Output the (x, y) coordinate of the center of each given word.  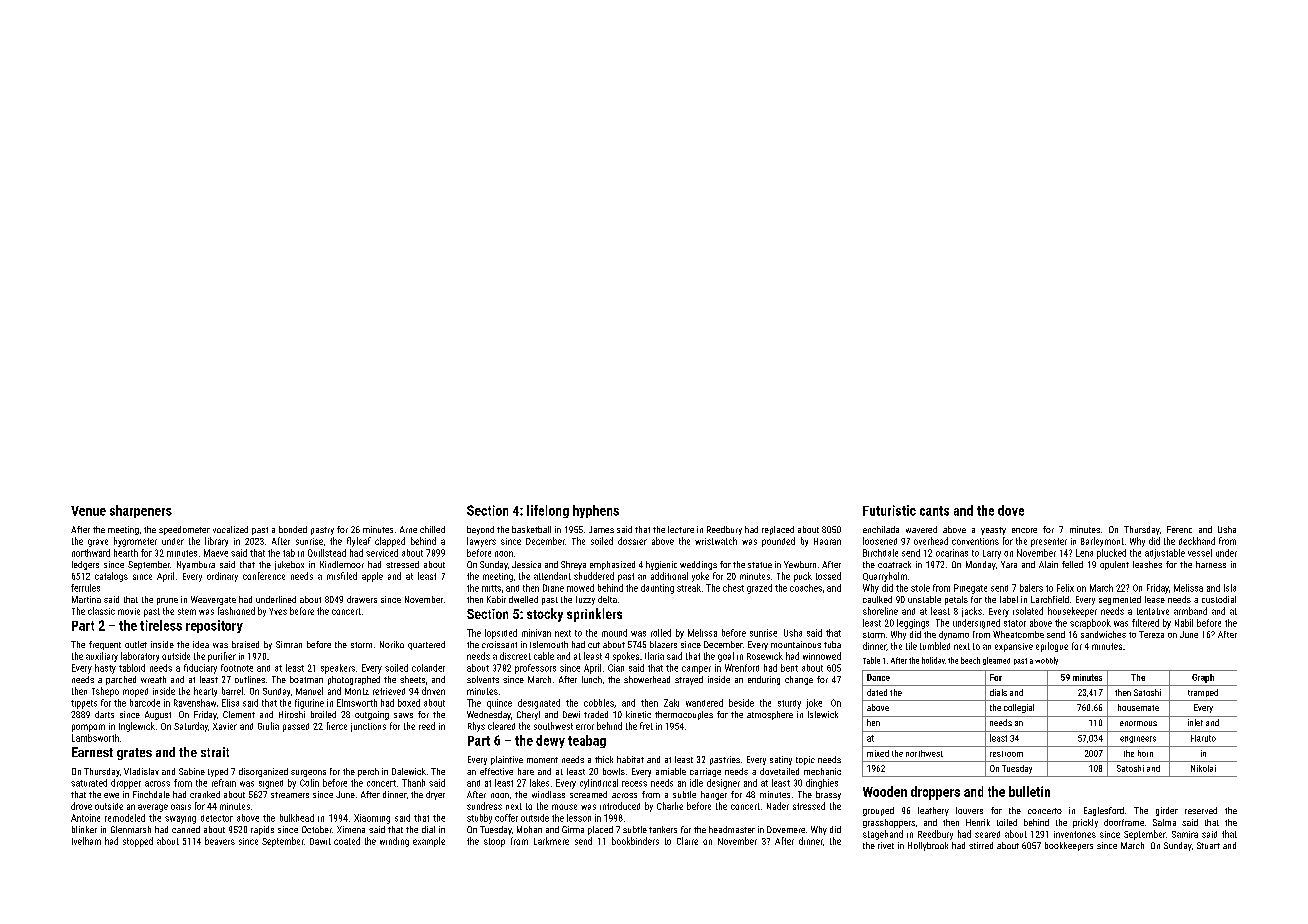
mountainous (796, 644)
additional (669, 576)
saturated (89, 783)
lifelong (548, 511)
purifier (222, 657)
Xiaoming (372, 819)
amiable (671, 771)
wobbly (1046, 661)
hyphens (596, 511)
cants (934, 511)
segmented (1120, 600)
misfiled (342, 576)
